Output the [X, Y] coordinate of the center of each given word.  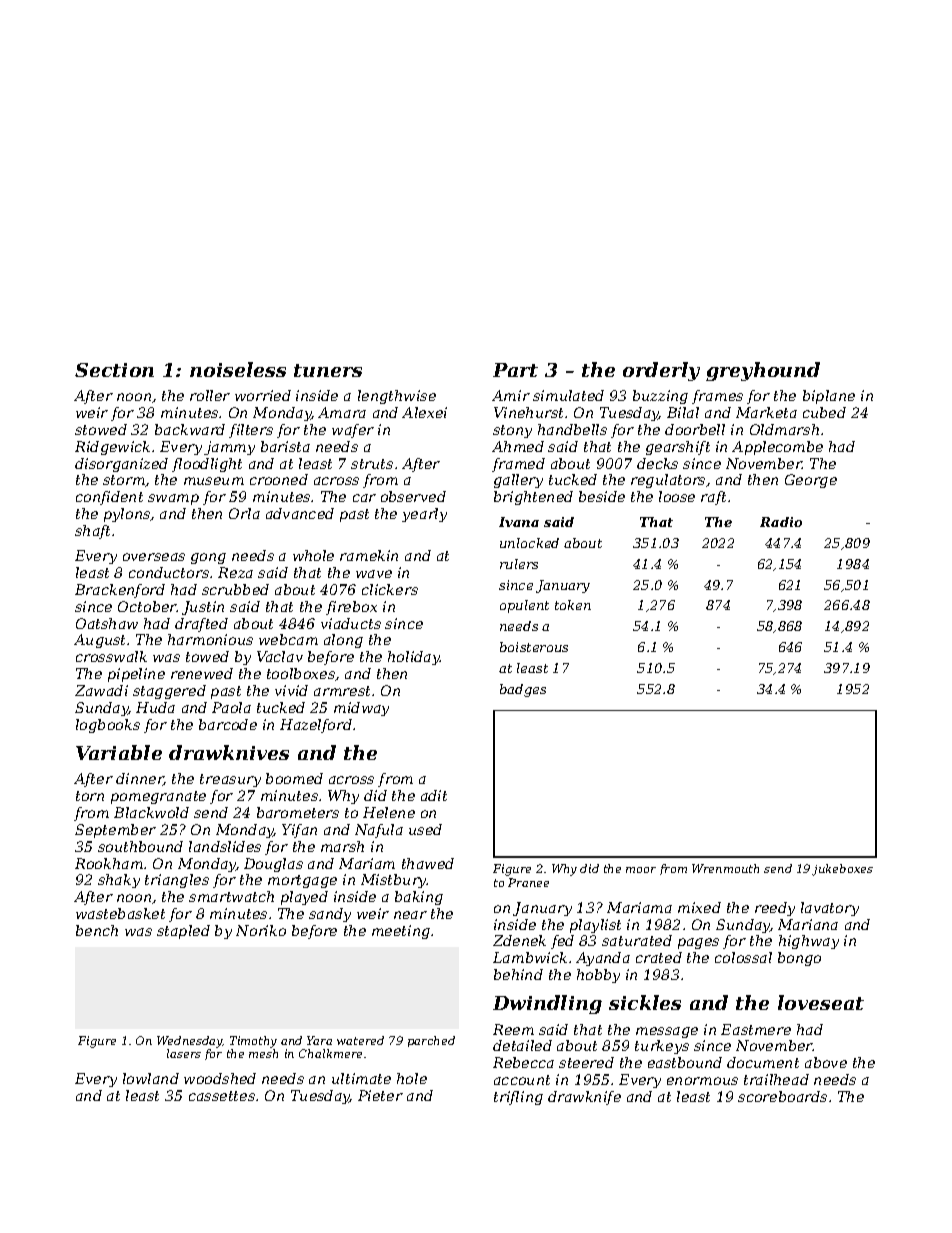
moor [641, 870]
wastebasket [120, 913]
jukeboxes [842, 870]
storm [124, 480]
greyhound [763, 371]
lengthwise [397, 397]
